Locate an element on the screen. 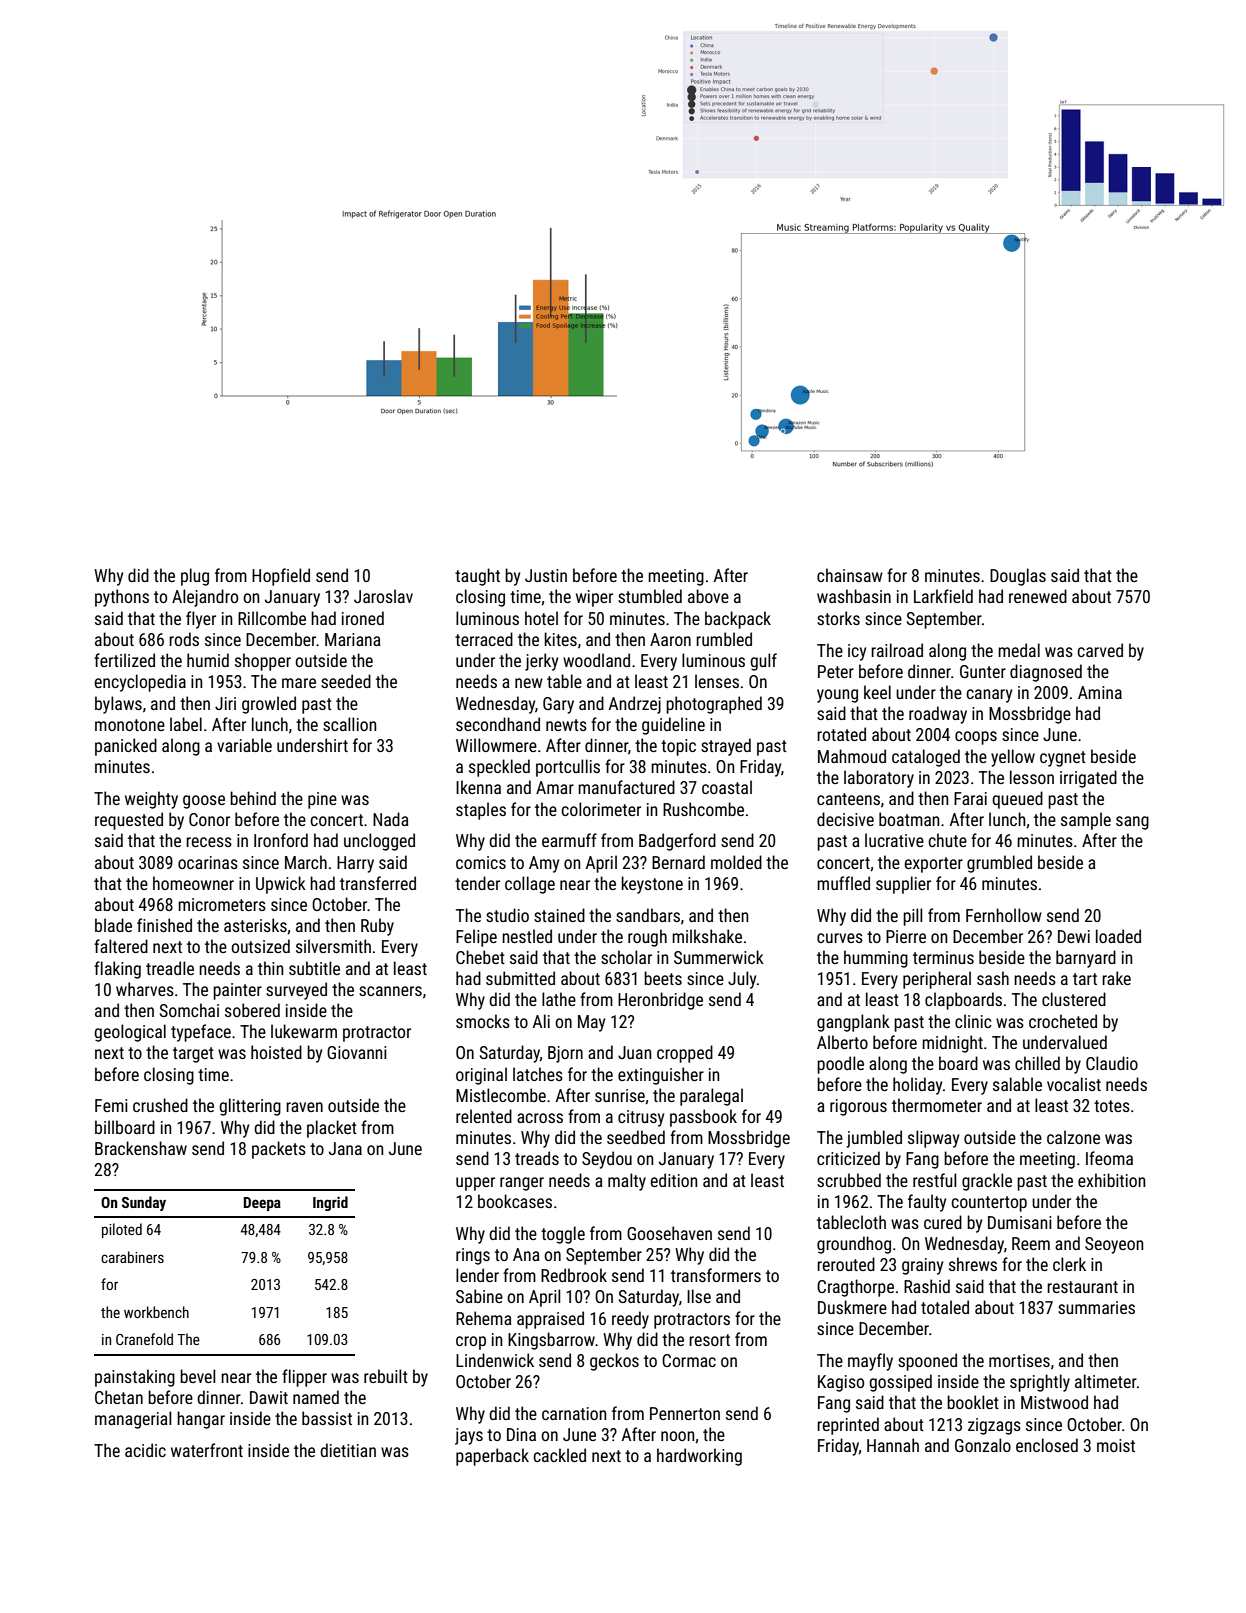 The image size is (1246, 1613). Mistwood is located at coordinates (1054, 1402).
